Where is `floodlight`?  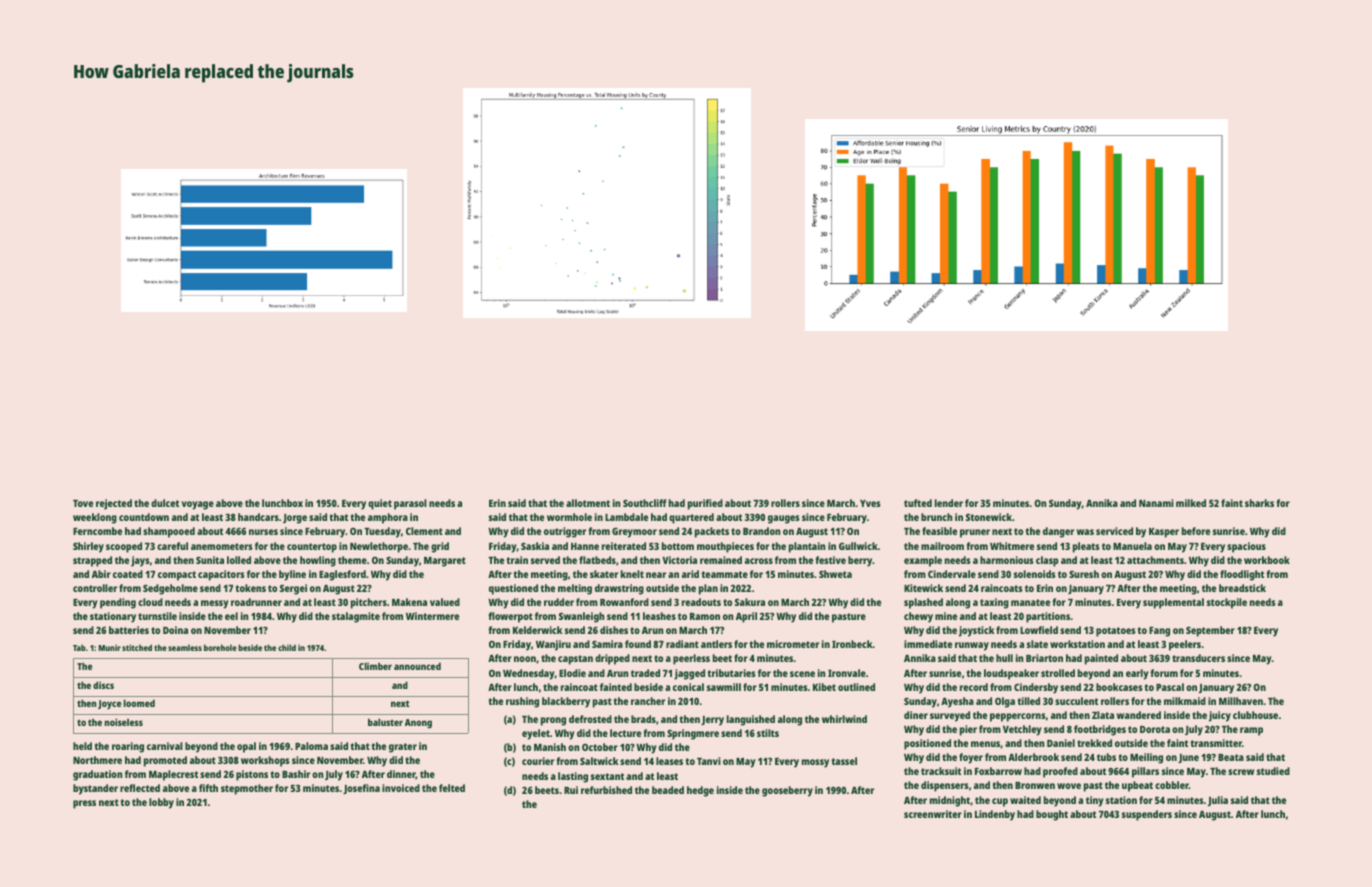
floodlight is located at coordinates (1242, 575).
